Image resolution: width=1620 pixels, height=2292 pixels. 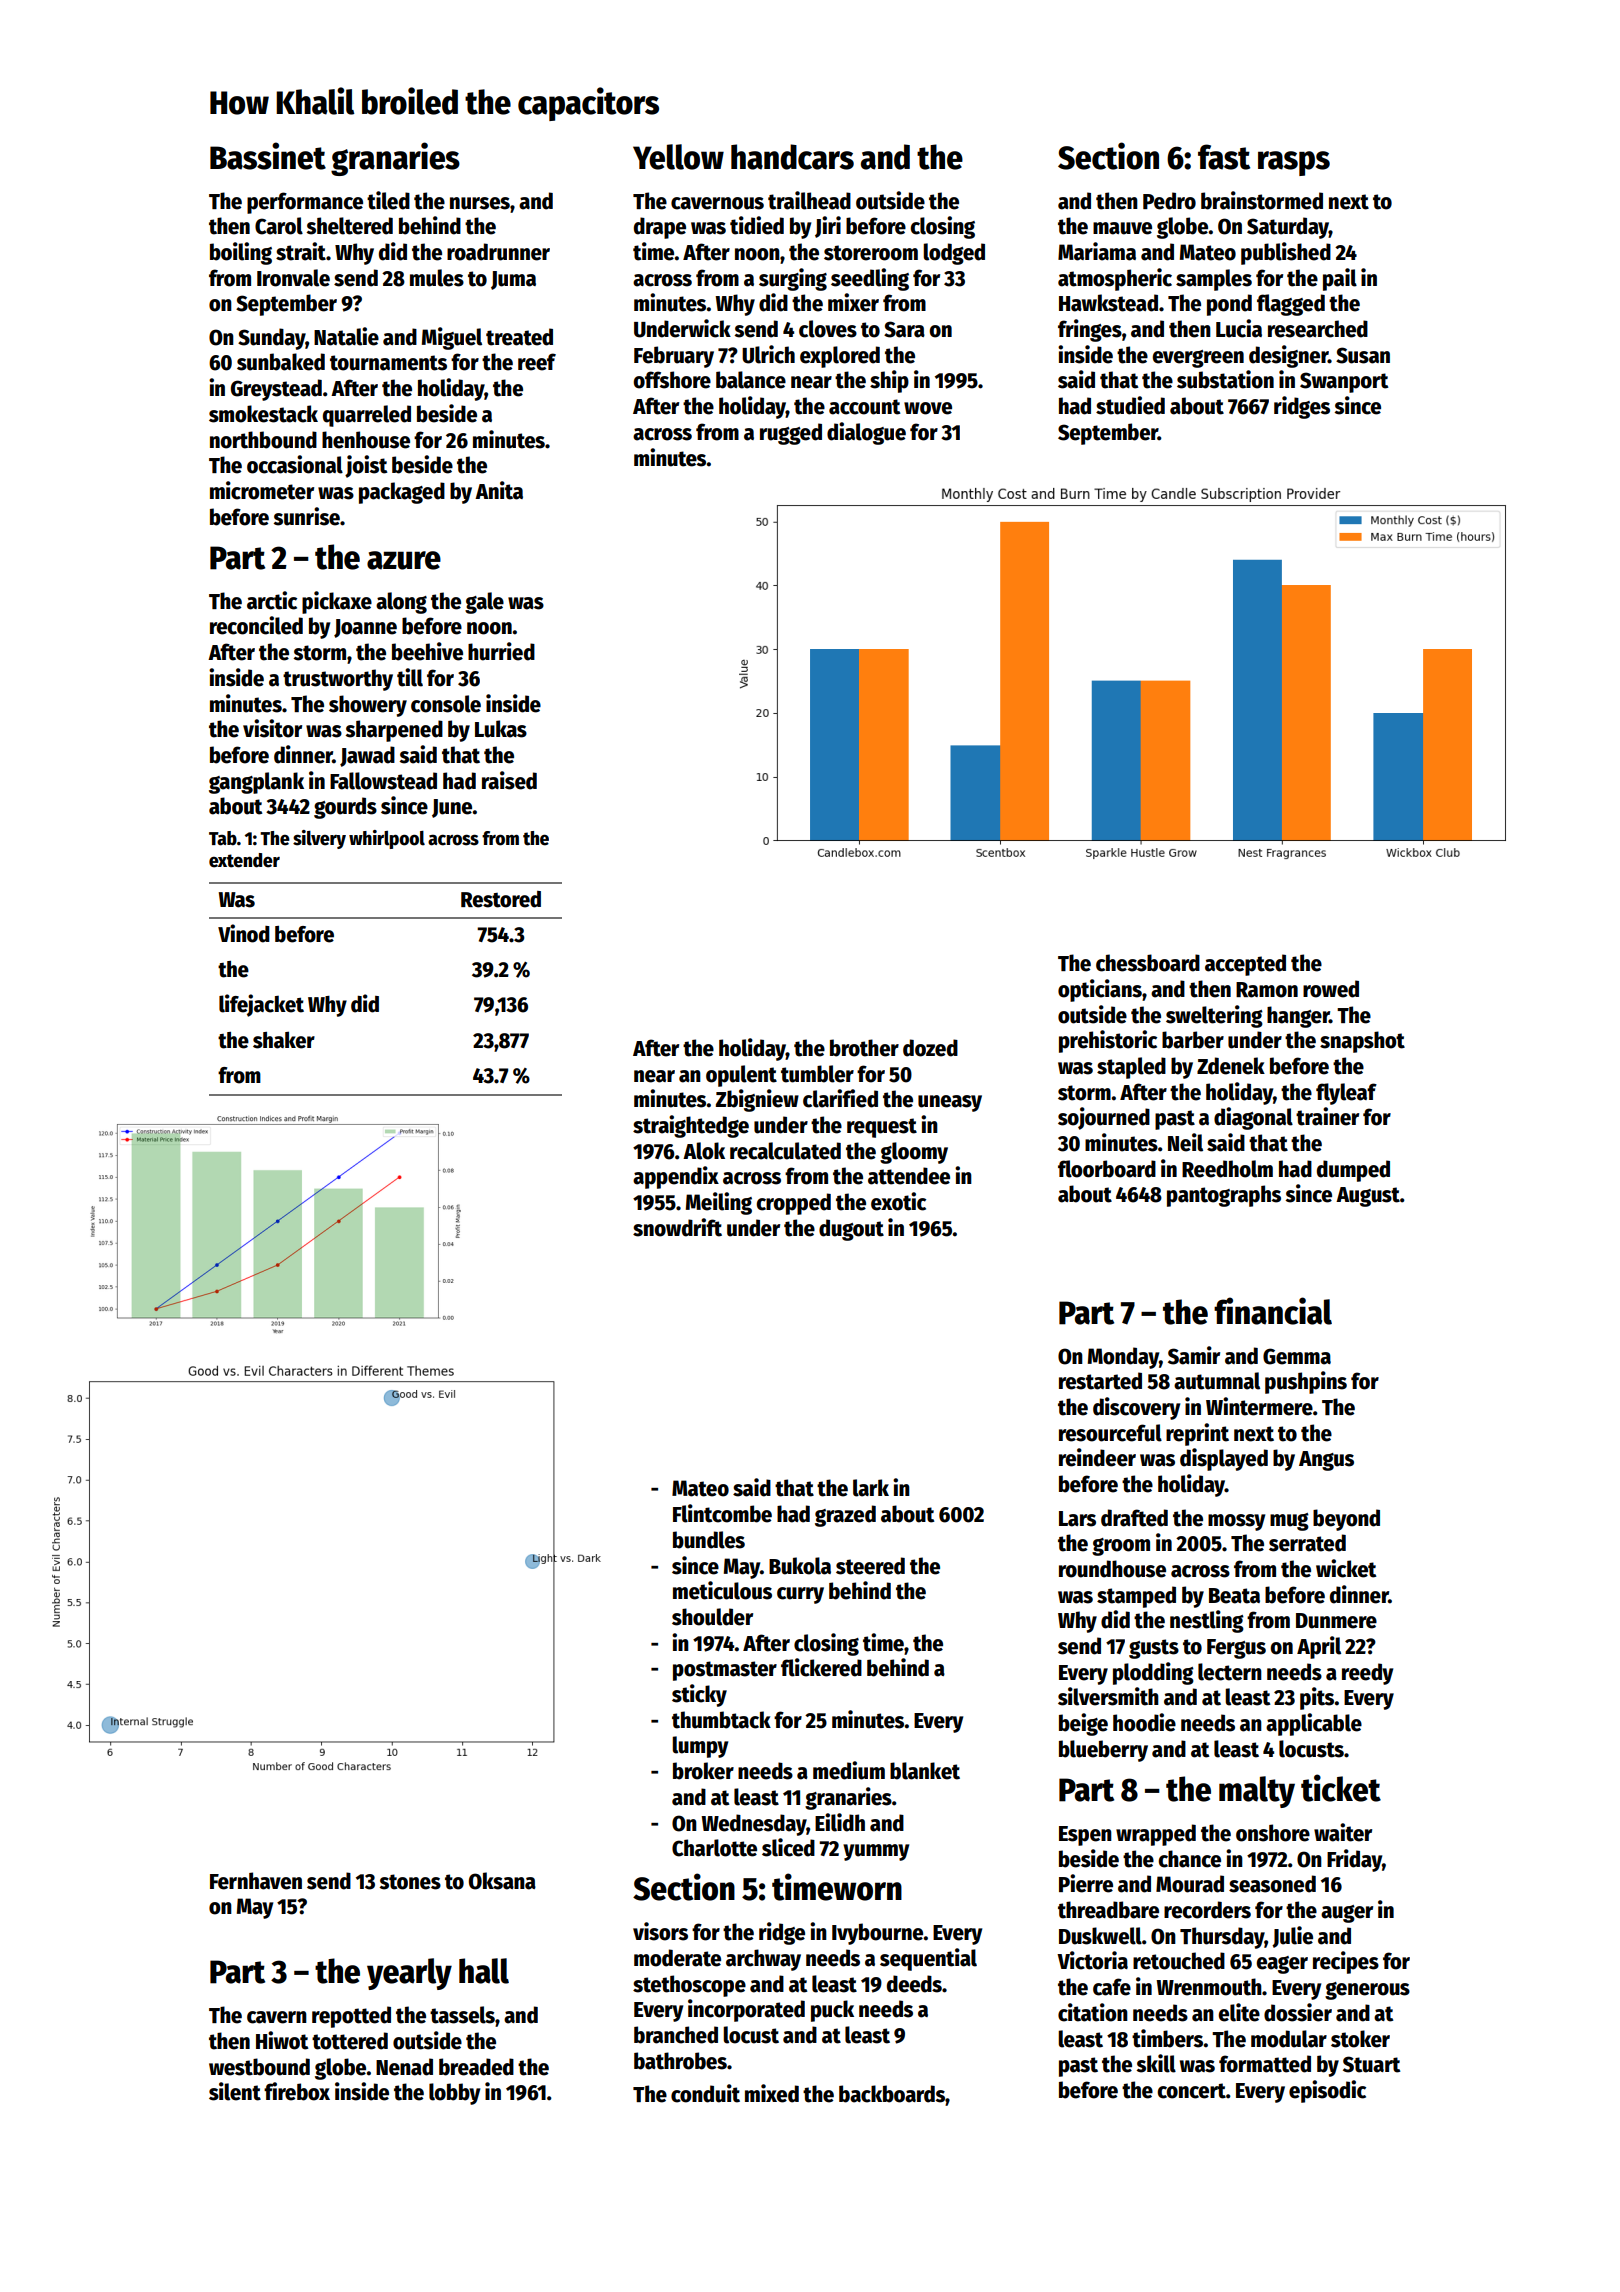 I want to click on flickered, so click(x=821, y=1667).
